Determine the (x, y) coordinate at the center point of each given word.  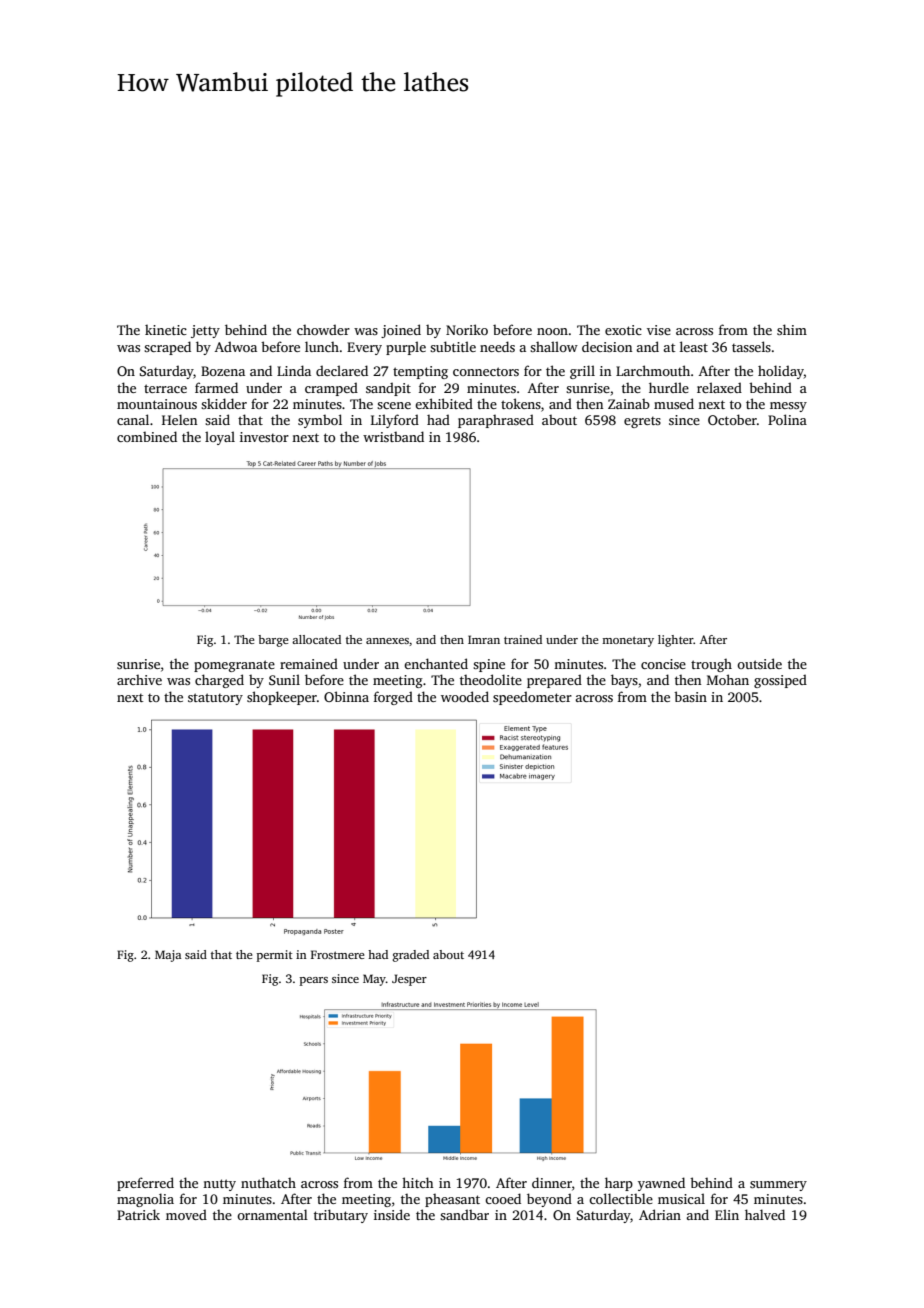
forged (393, 698)
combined (147, 436)
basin (690, 696)
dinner (552, 1182)
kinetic (166, 330)
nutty (219, 1185)
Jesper (409, 980)
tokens (521, 403)
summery (778, 1186)
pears (314, 981)
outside (759, 663)
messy (788, 407)
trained (523, 639)
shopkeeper (282, 698)
